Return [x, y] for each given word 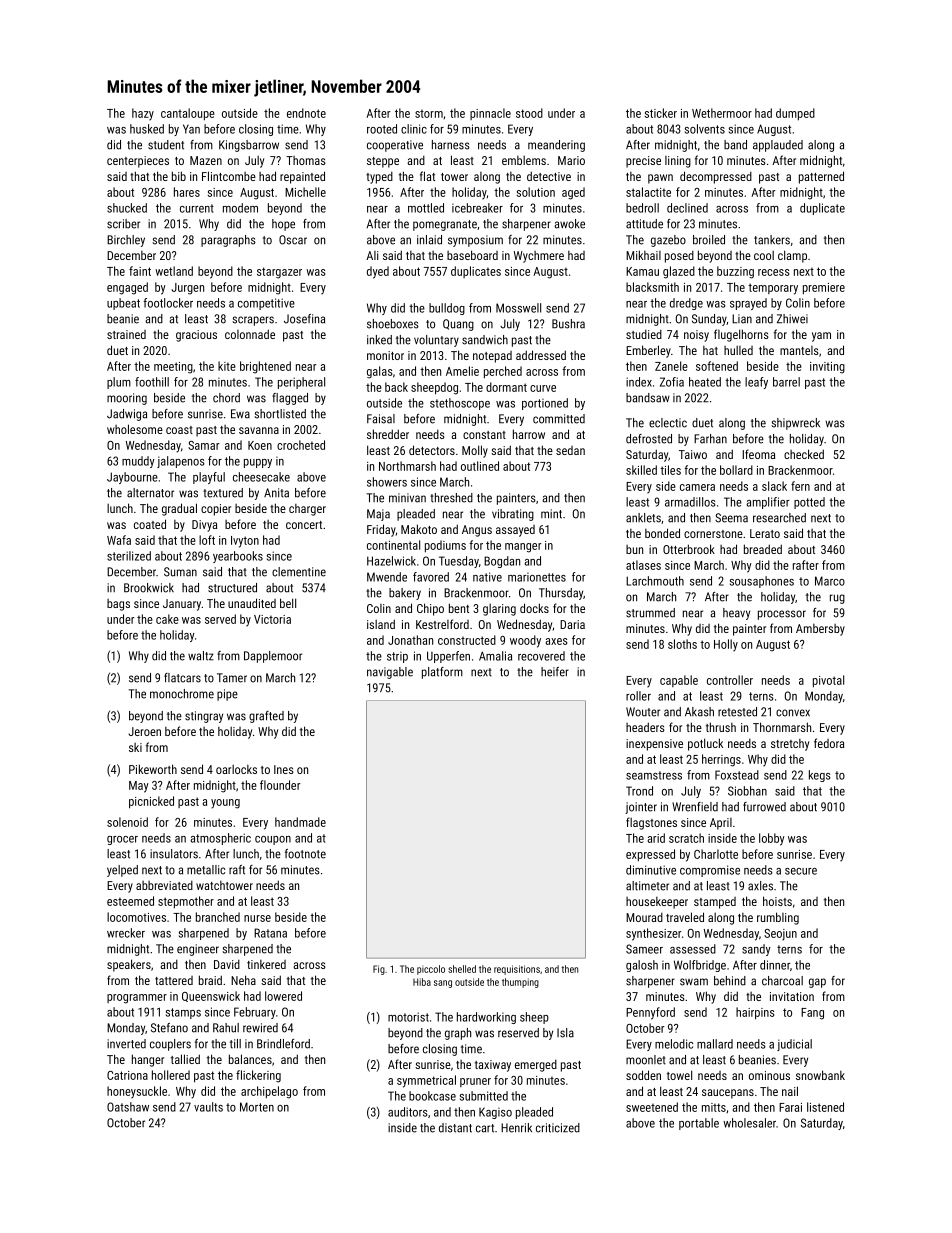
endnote [306, 113]
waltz [201, 656]
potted [809, 503]
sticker [661, 113]
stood [529, 113]
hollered [171, 1075]
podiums [445, 546]
